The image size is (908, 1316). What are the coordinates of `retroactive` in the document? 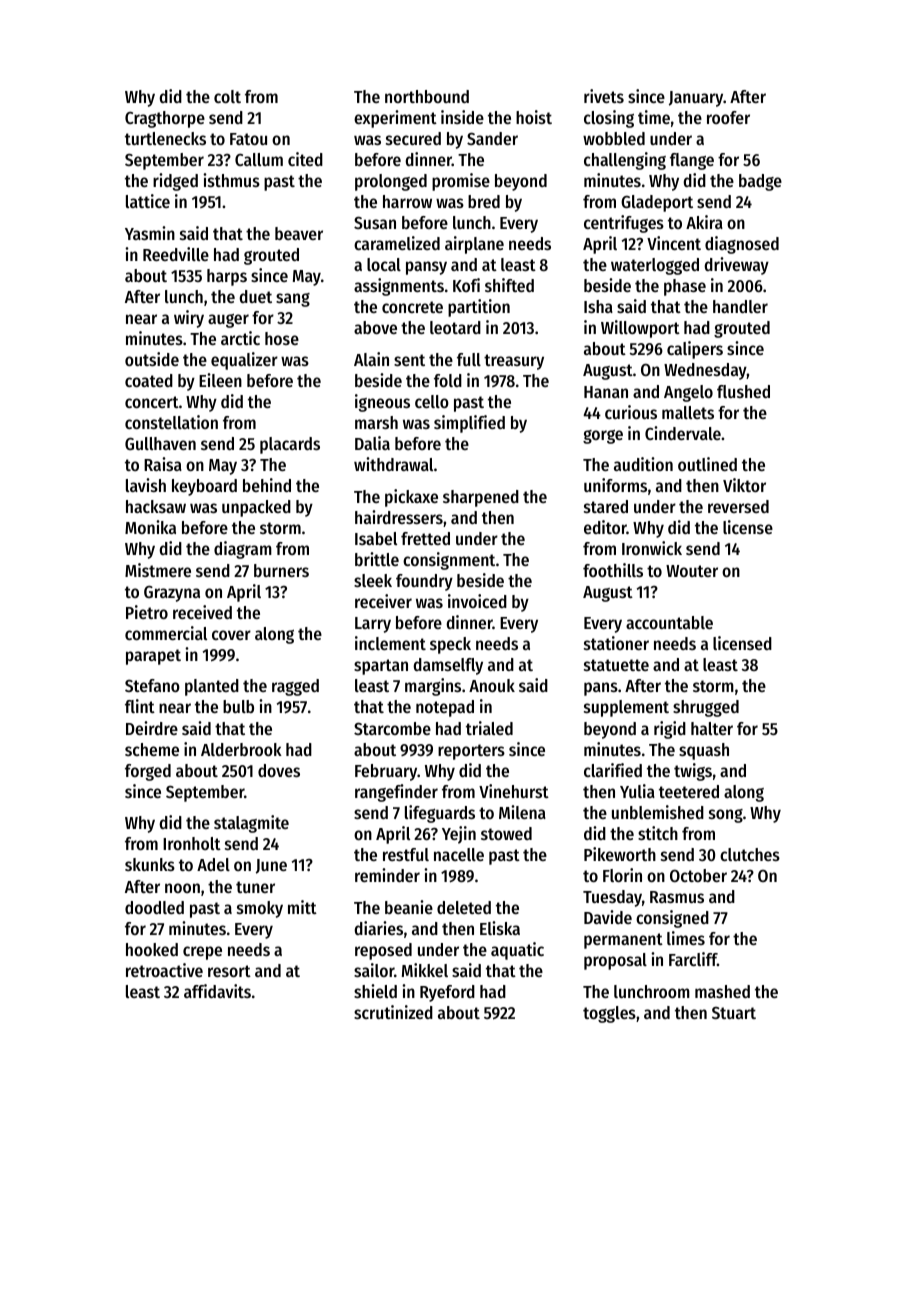 It's located at (164, 970).
